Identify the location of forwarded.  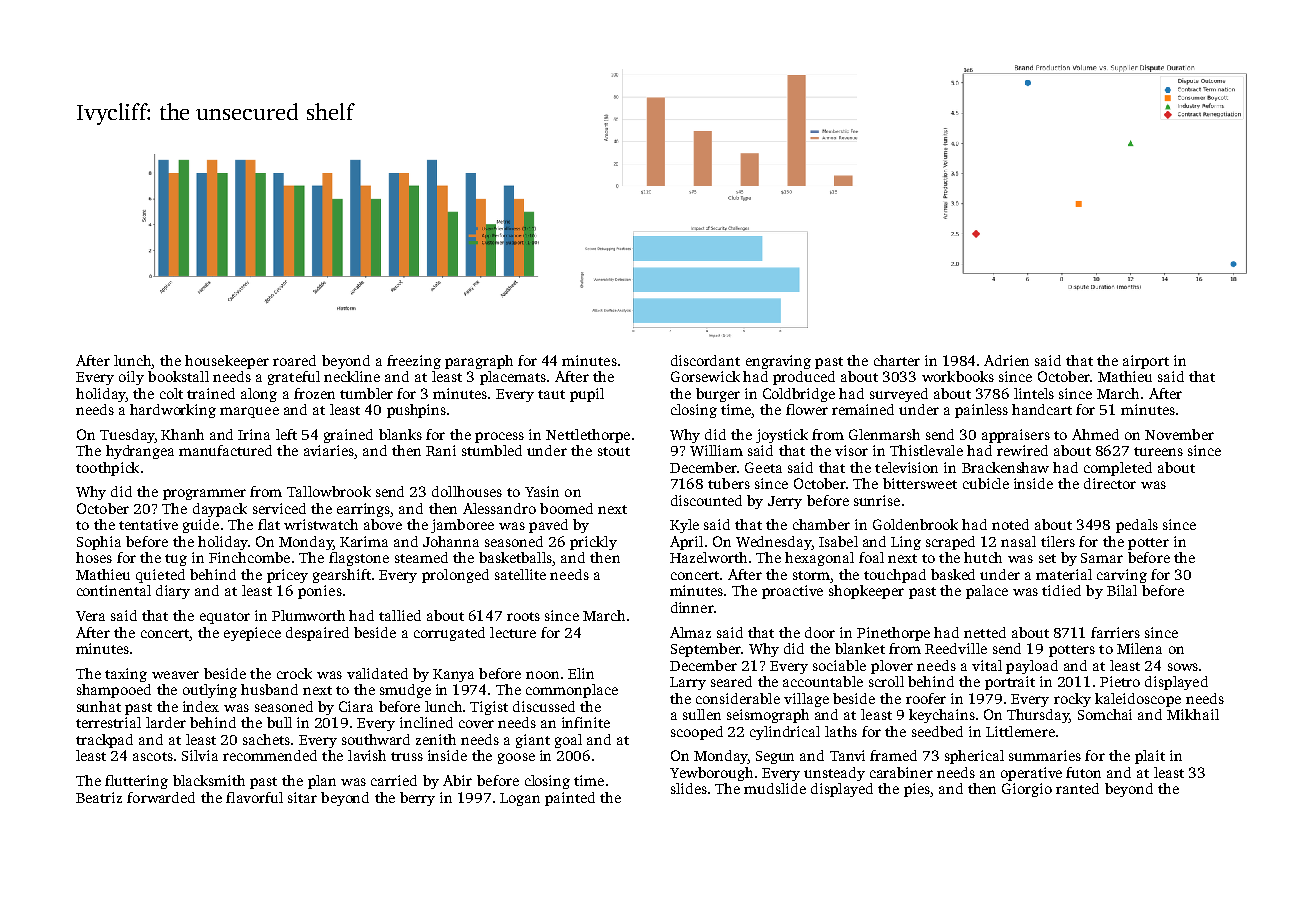
(161, 797).
